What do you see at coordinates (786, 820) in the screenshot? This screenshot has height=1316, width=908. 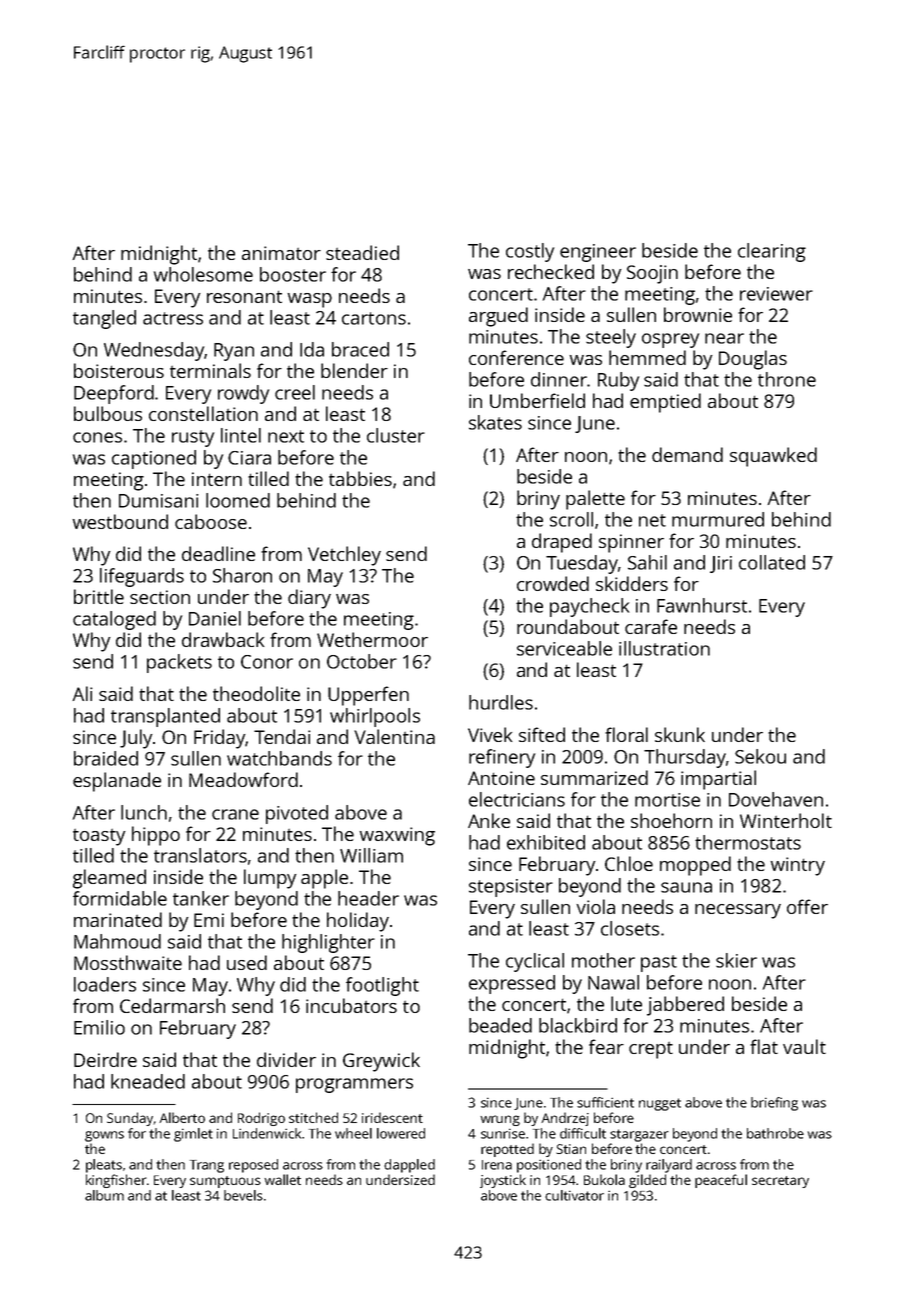 I see `Winterholt` at bounding box center [786, 820].
